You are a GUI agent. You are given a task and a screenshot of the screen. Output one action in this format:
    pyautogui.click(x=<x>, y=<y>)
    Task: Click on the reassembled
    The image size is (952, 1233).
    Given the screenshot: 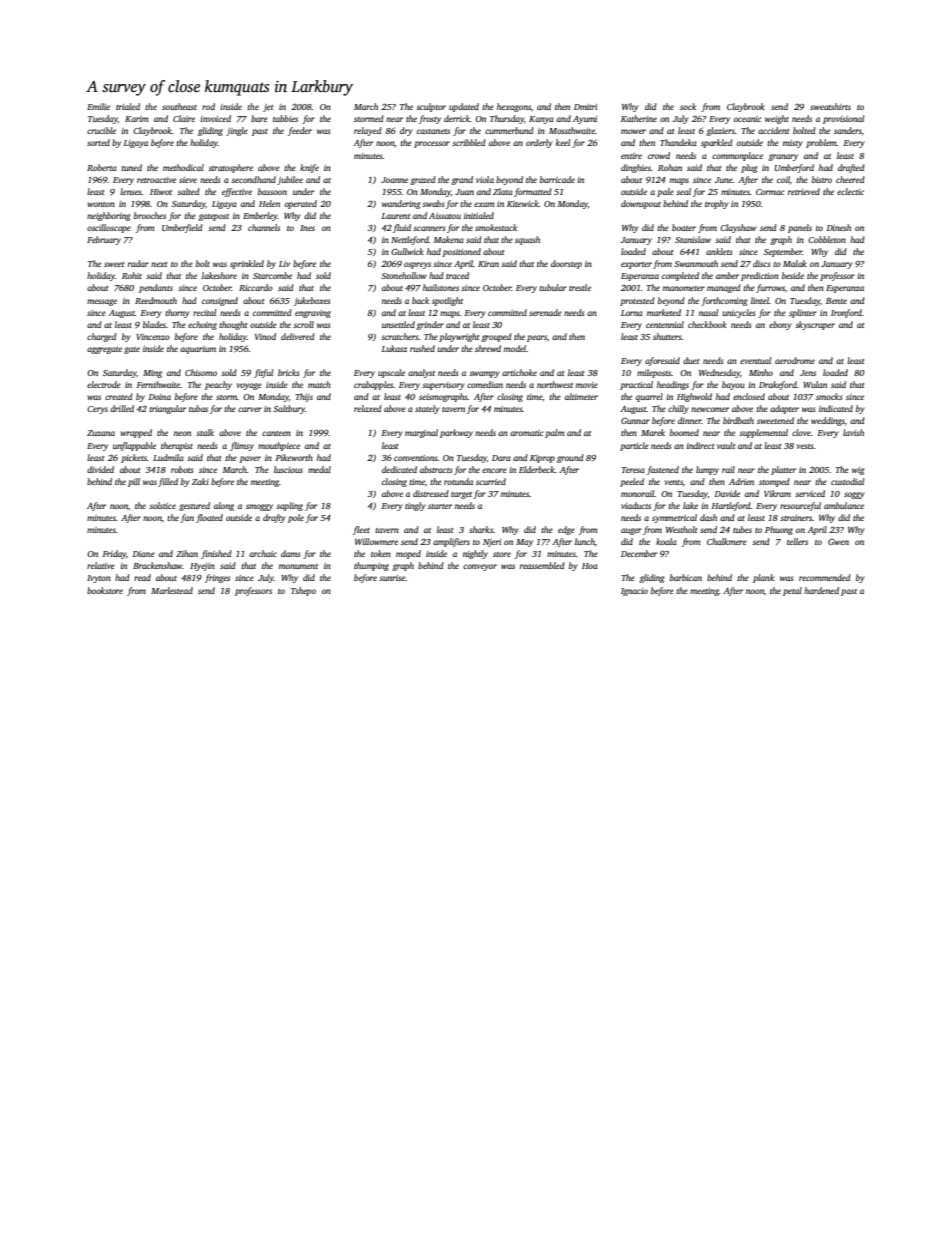 What is the action you would take?
    pyautogui.click(x=542, y=565)
